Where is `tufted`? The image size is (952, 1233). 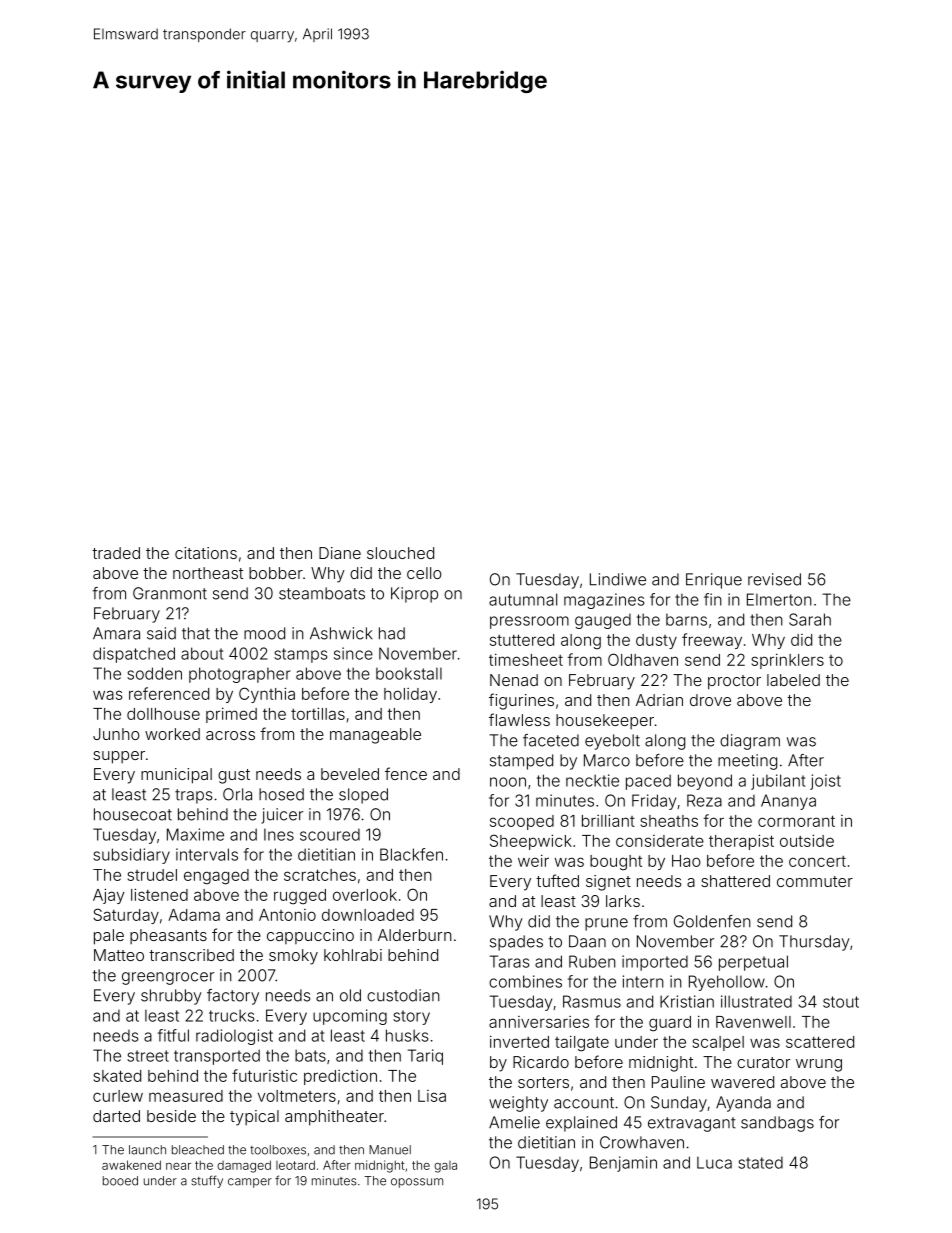
tufted is located at coordinates (557, 880).
